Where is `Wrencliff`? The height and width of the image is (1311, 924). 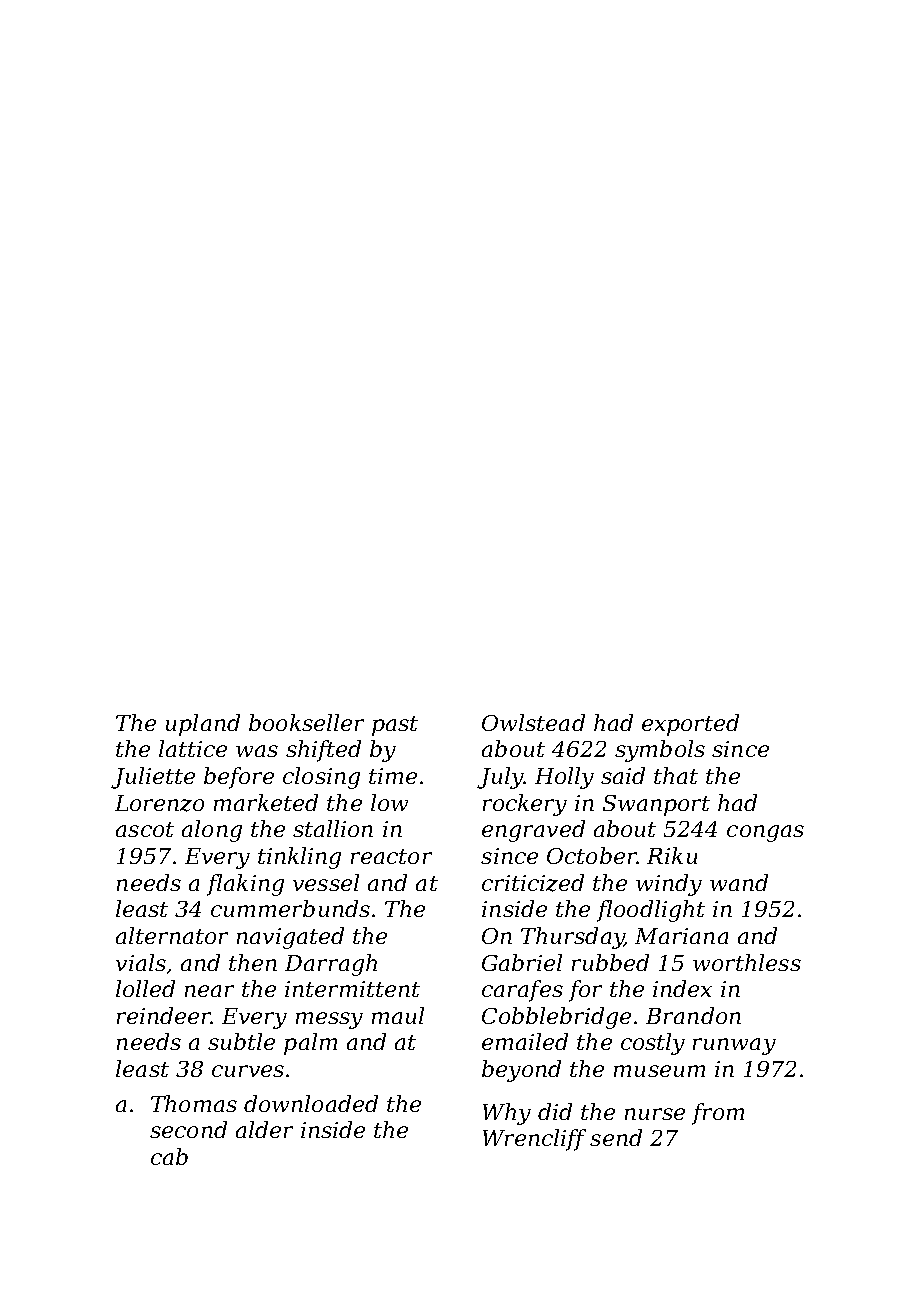
Wrencliff is located at coordinates (534, 1140).
